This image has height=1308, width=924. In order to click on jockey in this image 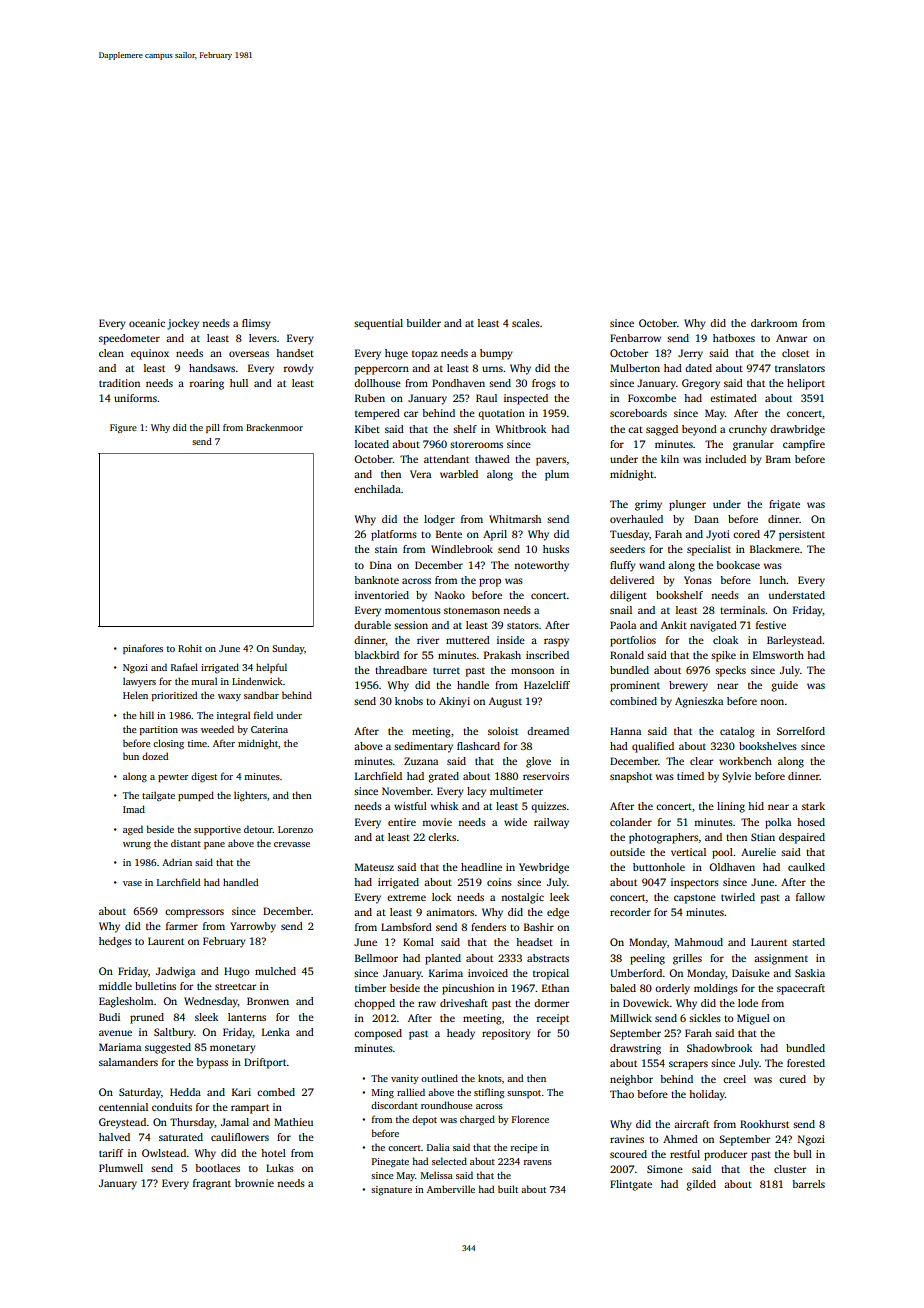, I will do `click(183, 324)`.
